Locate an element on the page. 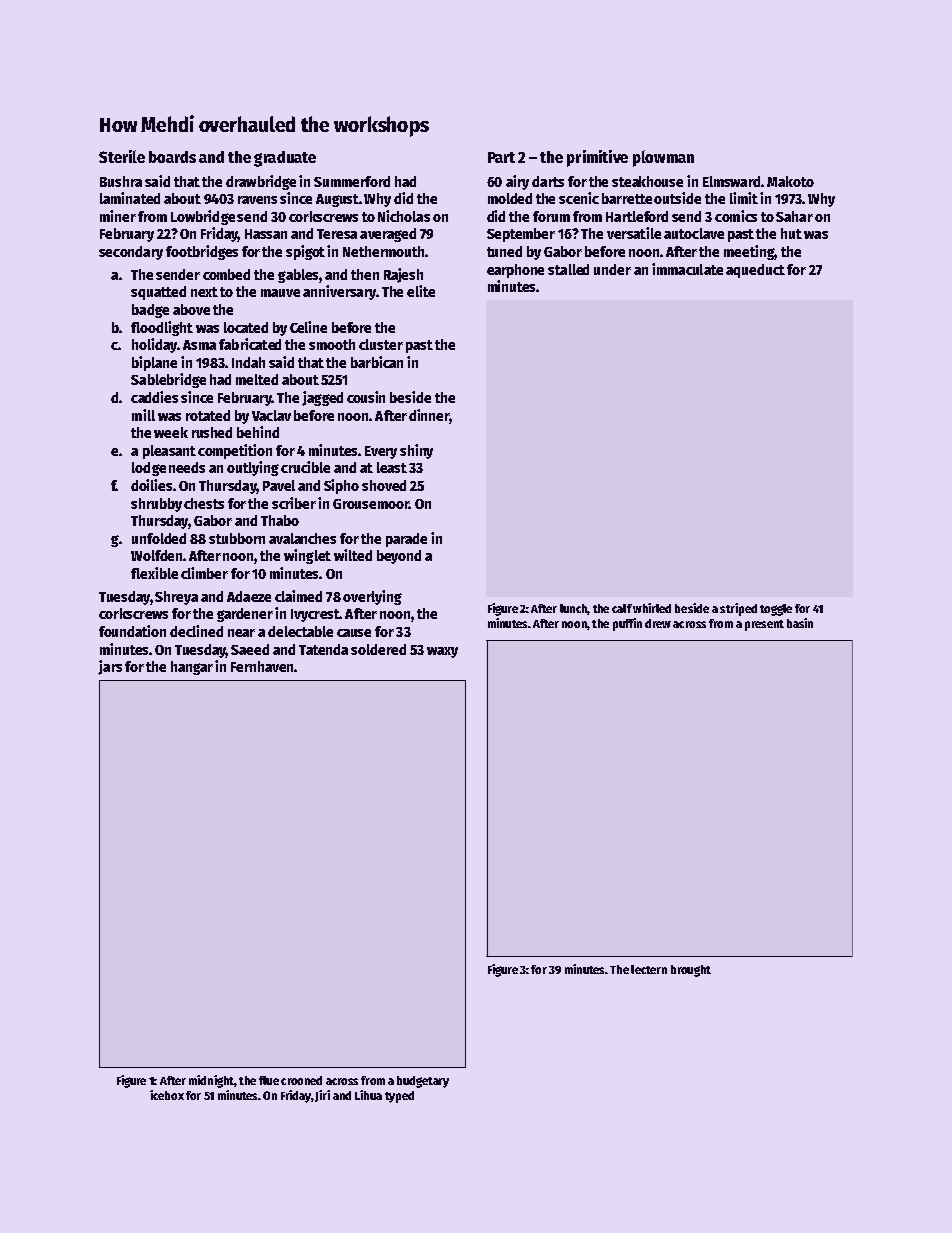 The image size is (952, 1233). Sahar is located at coordinates (794, 216).
